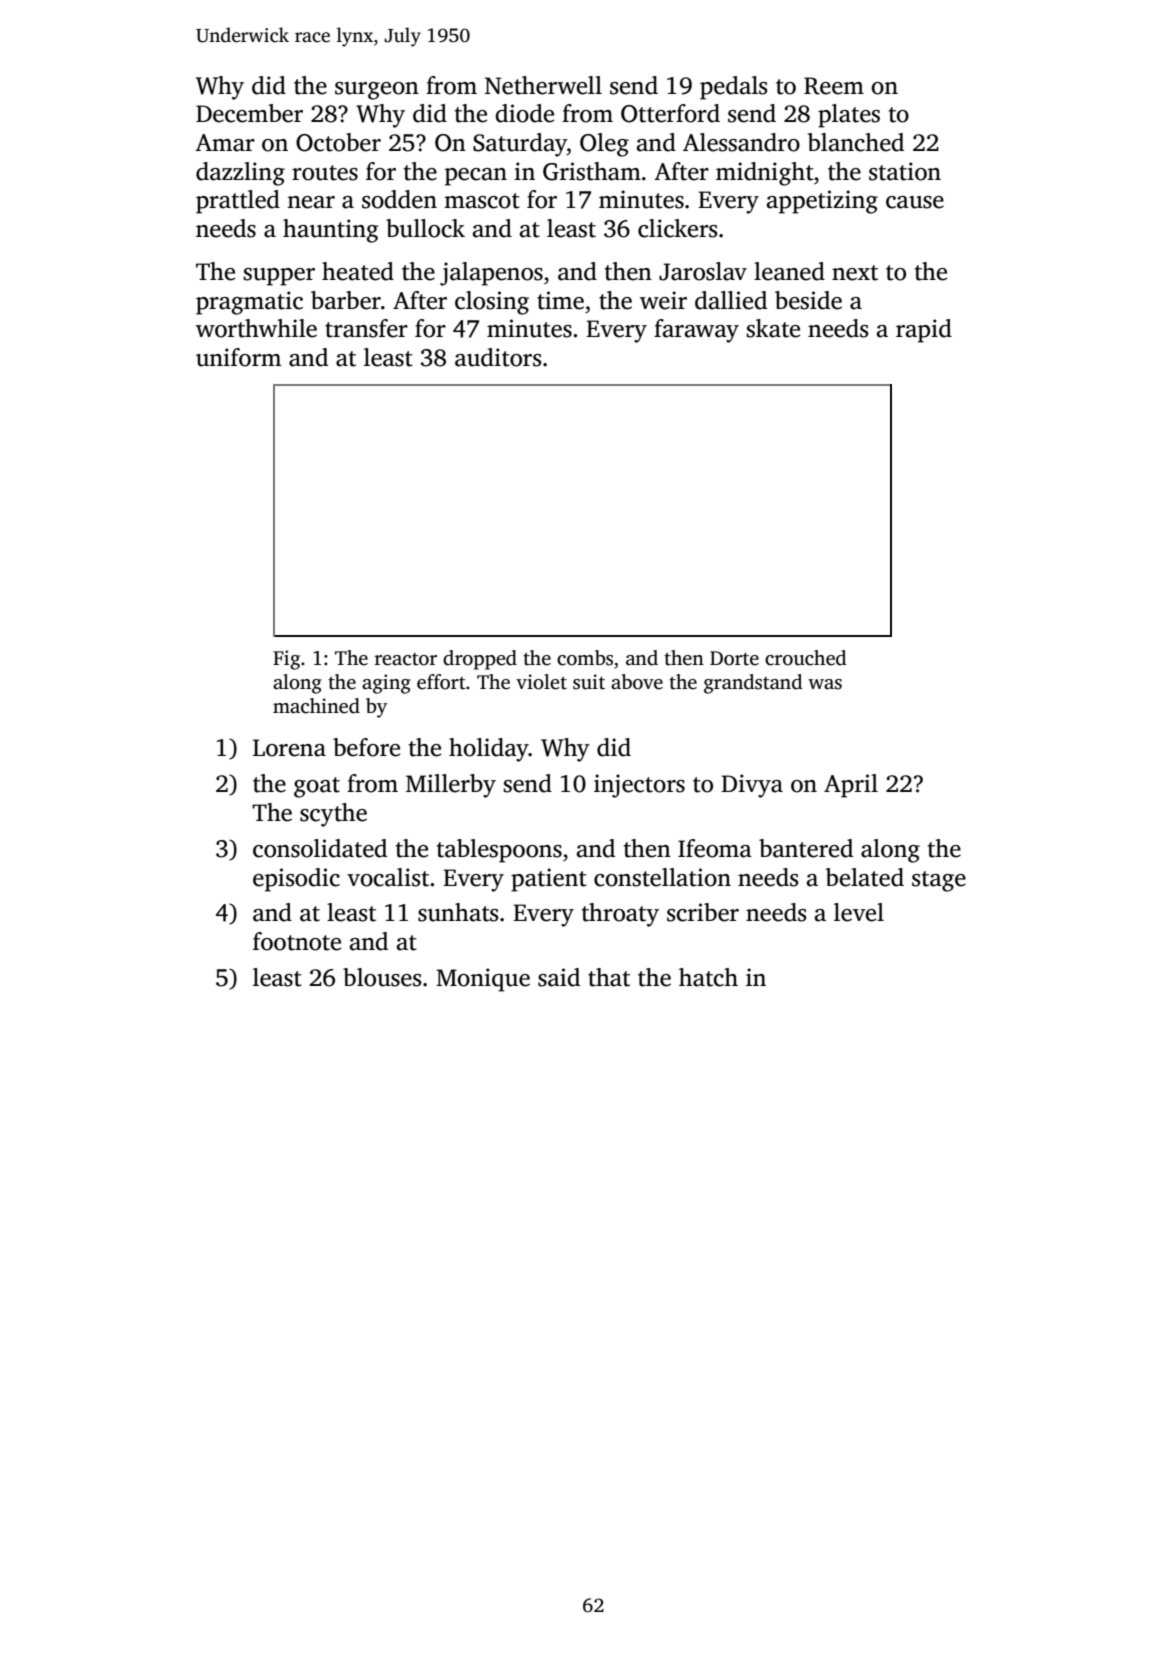 The height and width of the image is (1654, 1165). I want to click on auditors, so click(498, 357).
